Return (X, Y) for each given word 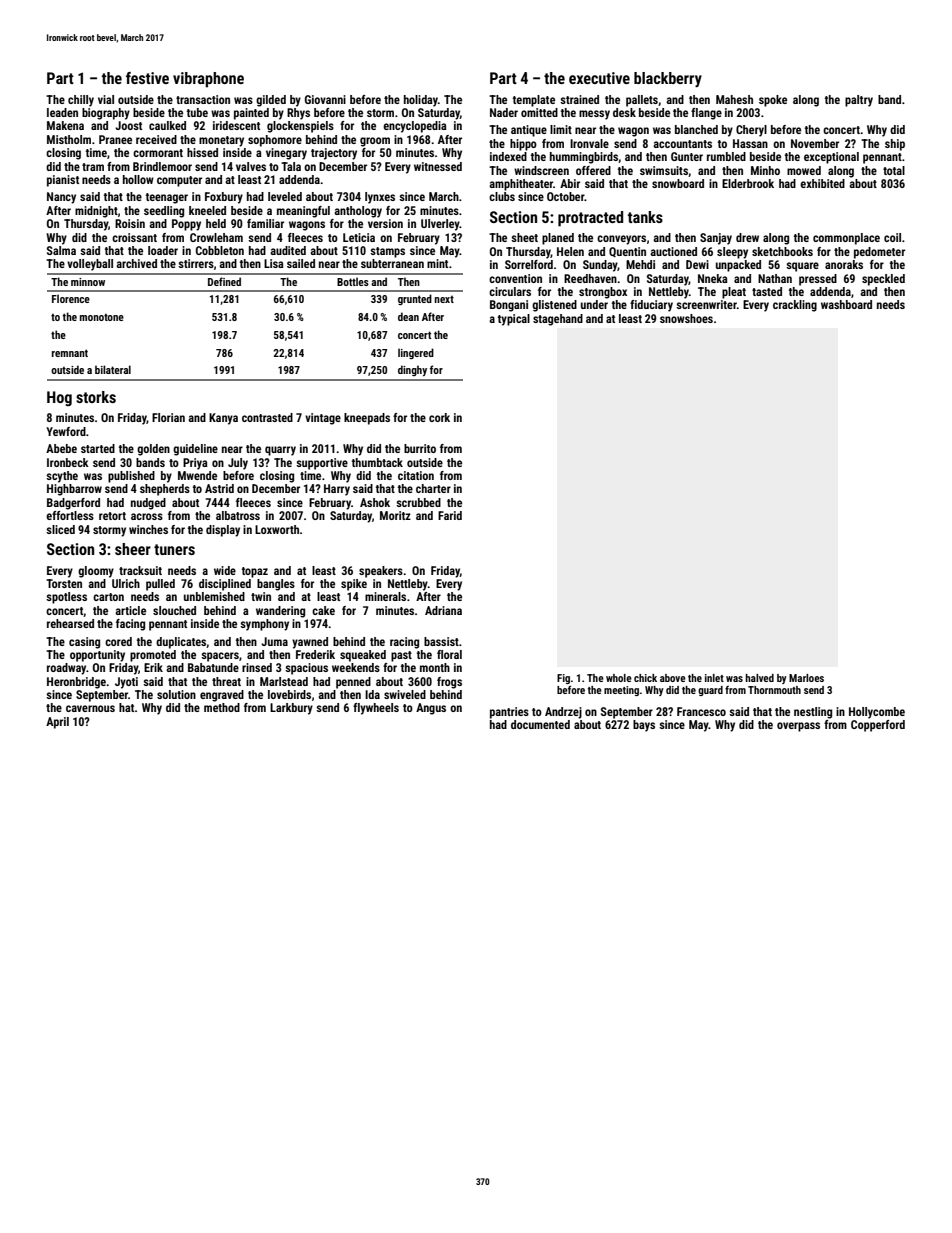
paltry (859, 101)
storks (96, 397)
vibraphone (208, 80)
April (57, 723)
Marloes (806, 678)
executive (599, 78)
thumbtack (377, 462)
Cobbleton (220, 250)
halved (759, 678)
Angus (431, 709)
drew (747, 237)
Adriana (443, 610)
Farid (450, 515)
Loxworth (277, 529)
